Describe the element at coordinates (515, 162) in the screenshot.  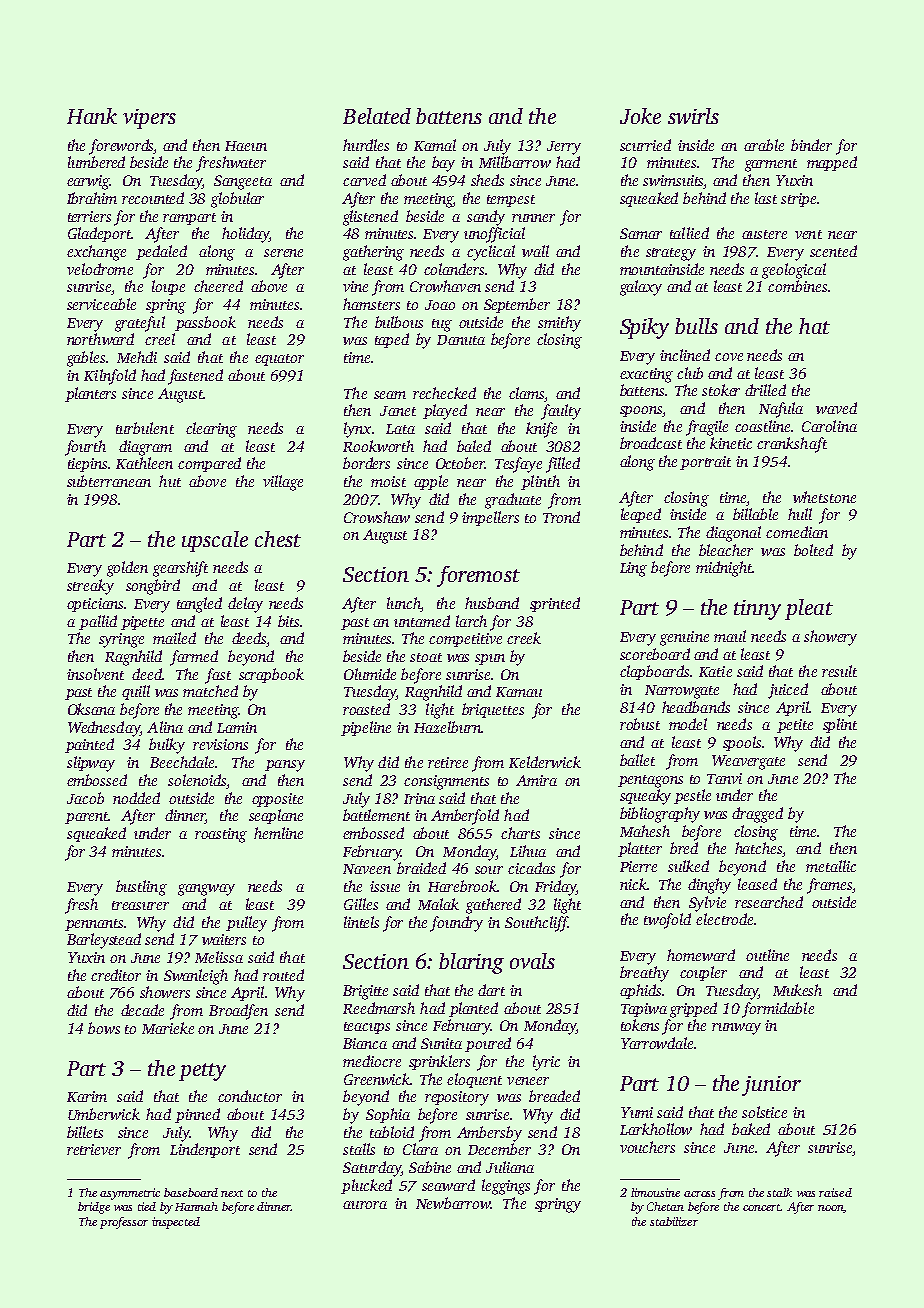
I see `Millbarrow` at that location.
